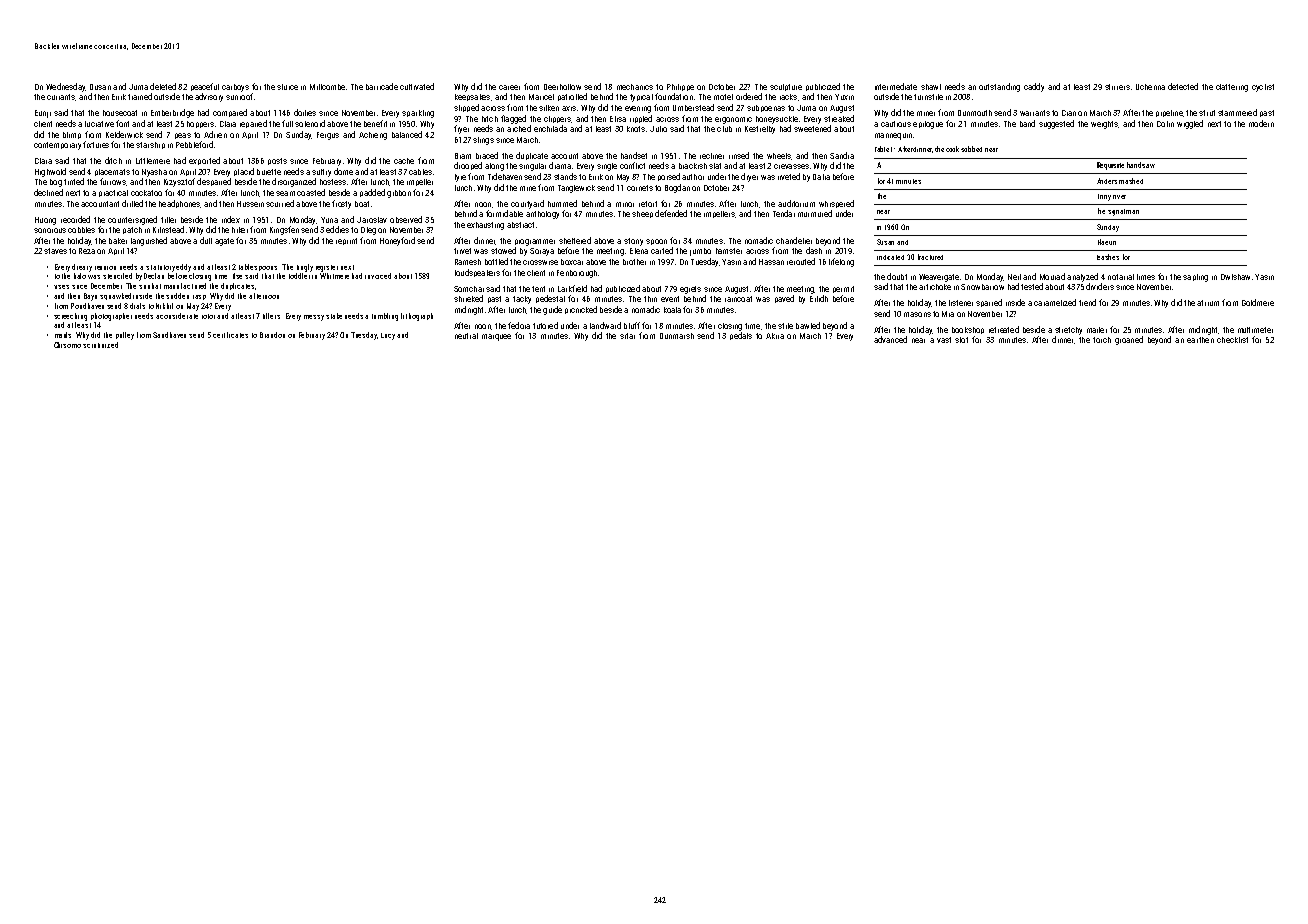  What do you see at coordinates (715, 166) in the screenshot?
I see `slat` at bounding box center [715, 166].
